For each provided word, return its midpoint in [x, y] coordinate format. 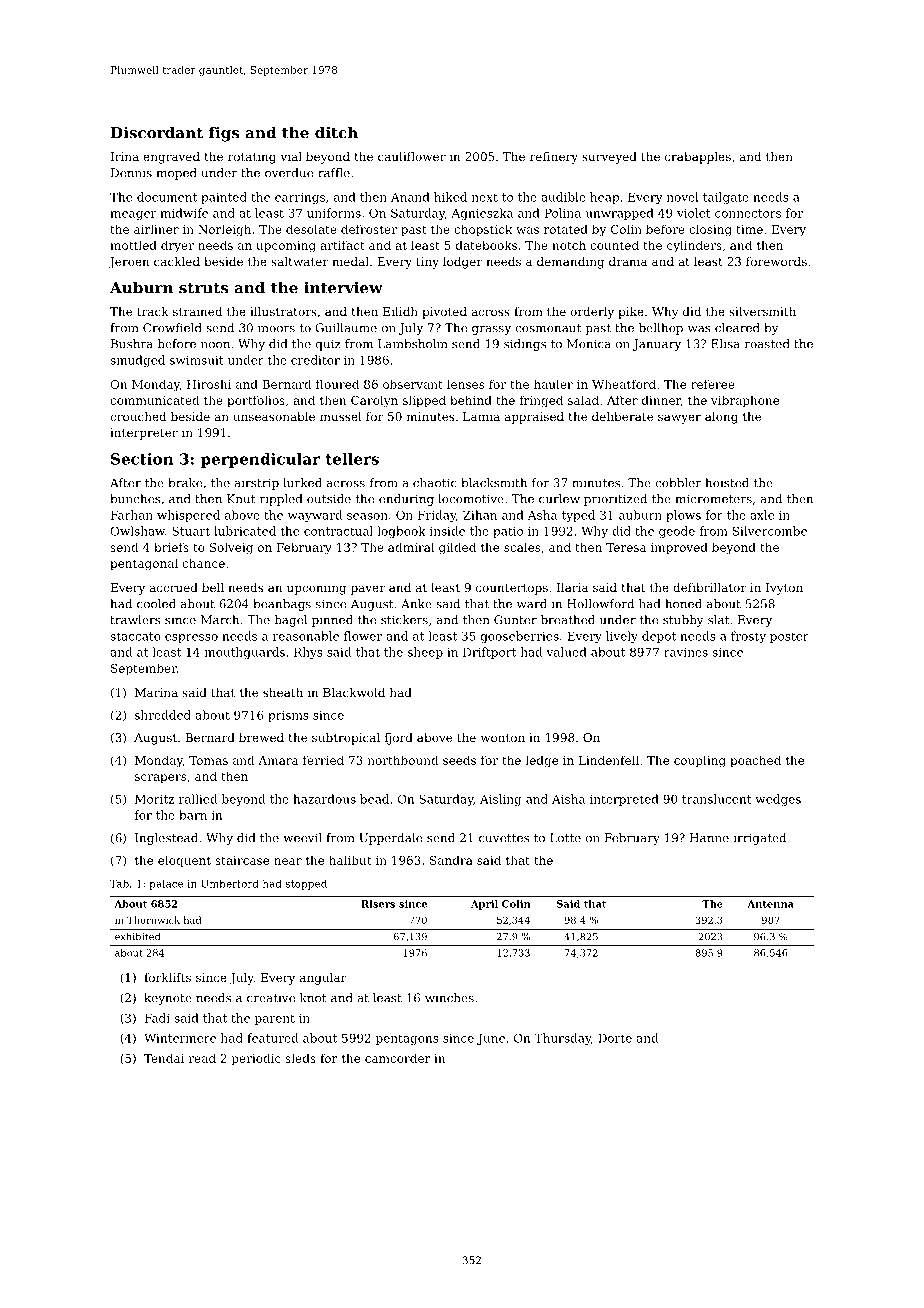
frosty [748, 637]
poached [755, 761]
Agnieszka [482, 214]
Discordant [157, 132]
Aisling [500, 800]
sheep [425, 653]
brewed [261, 737]
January [657, 345]
